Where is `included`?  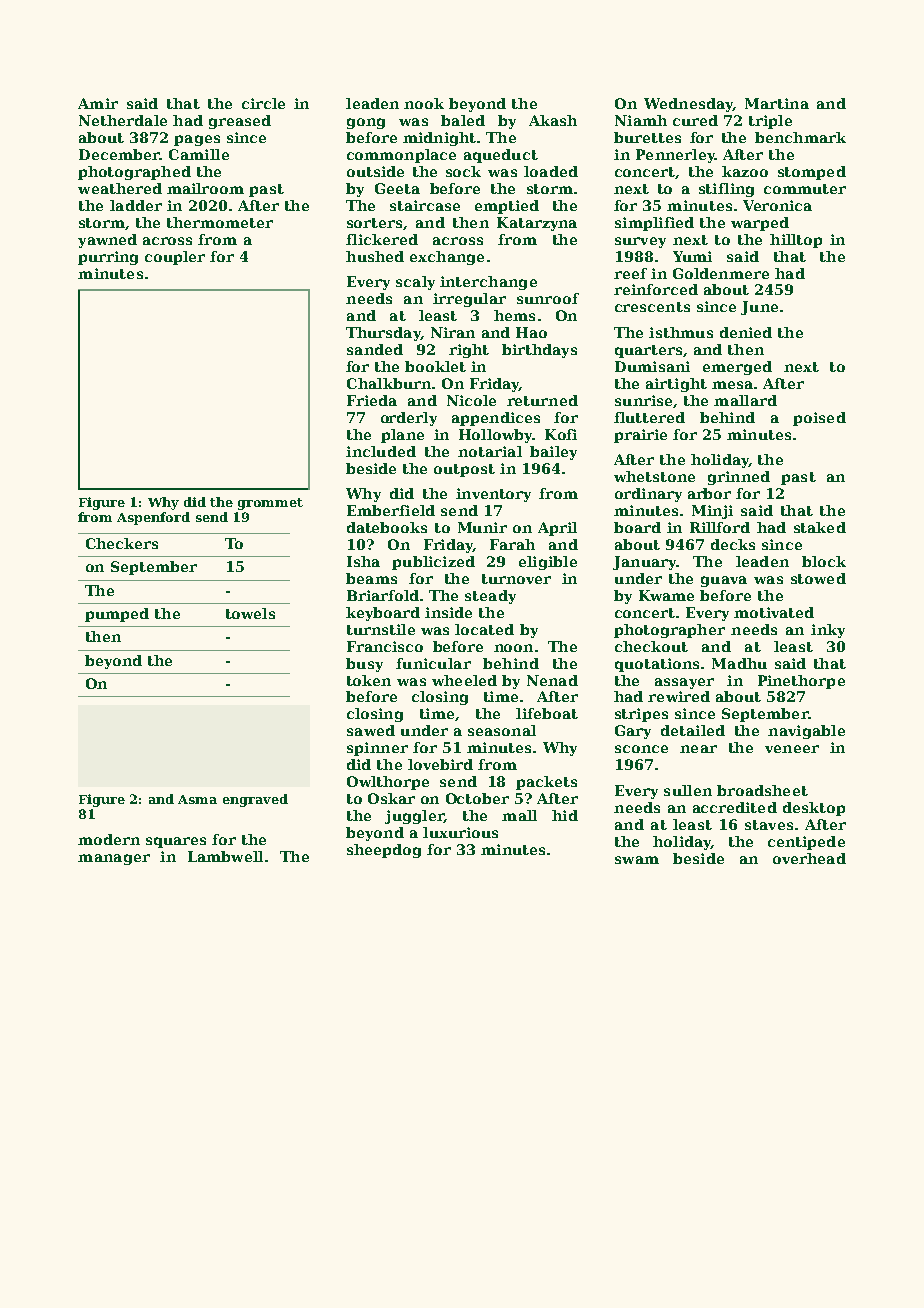 included is located at coordinates (381, 451).
